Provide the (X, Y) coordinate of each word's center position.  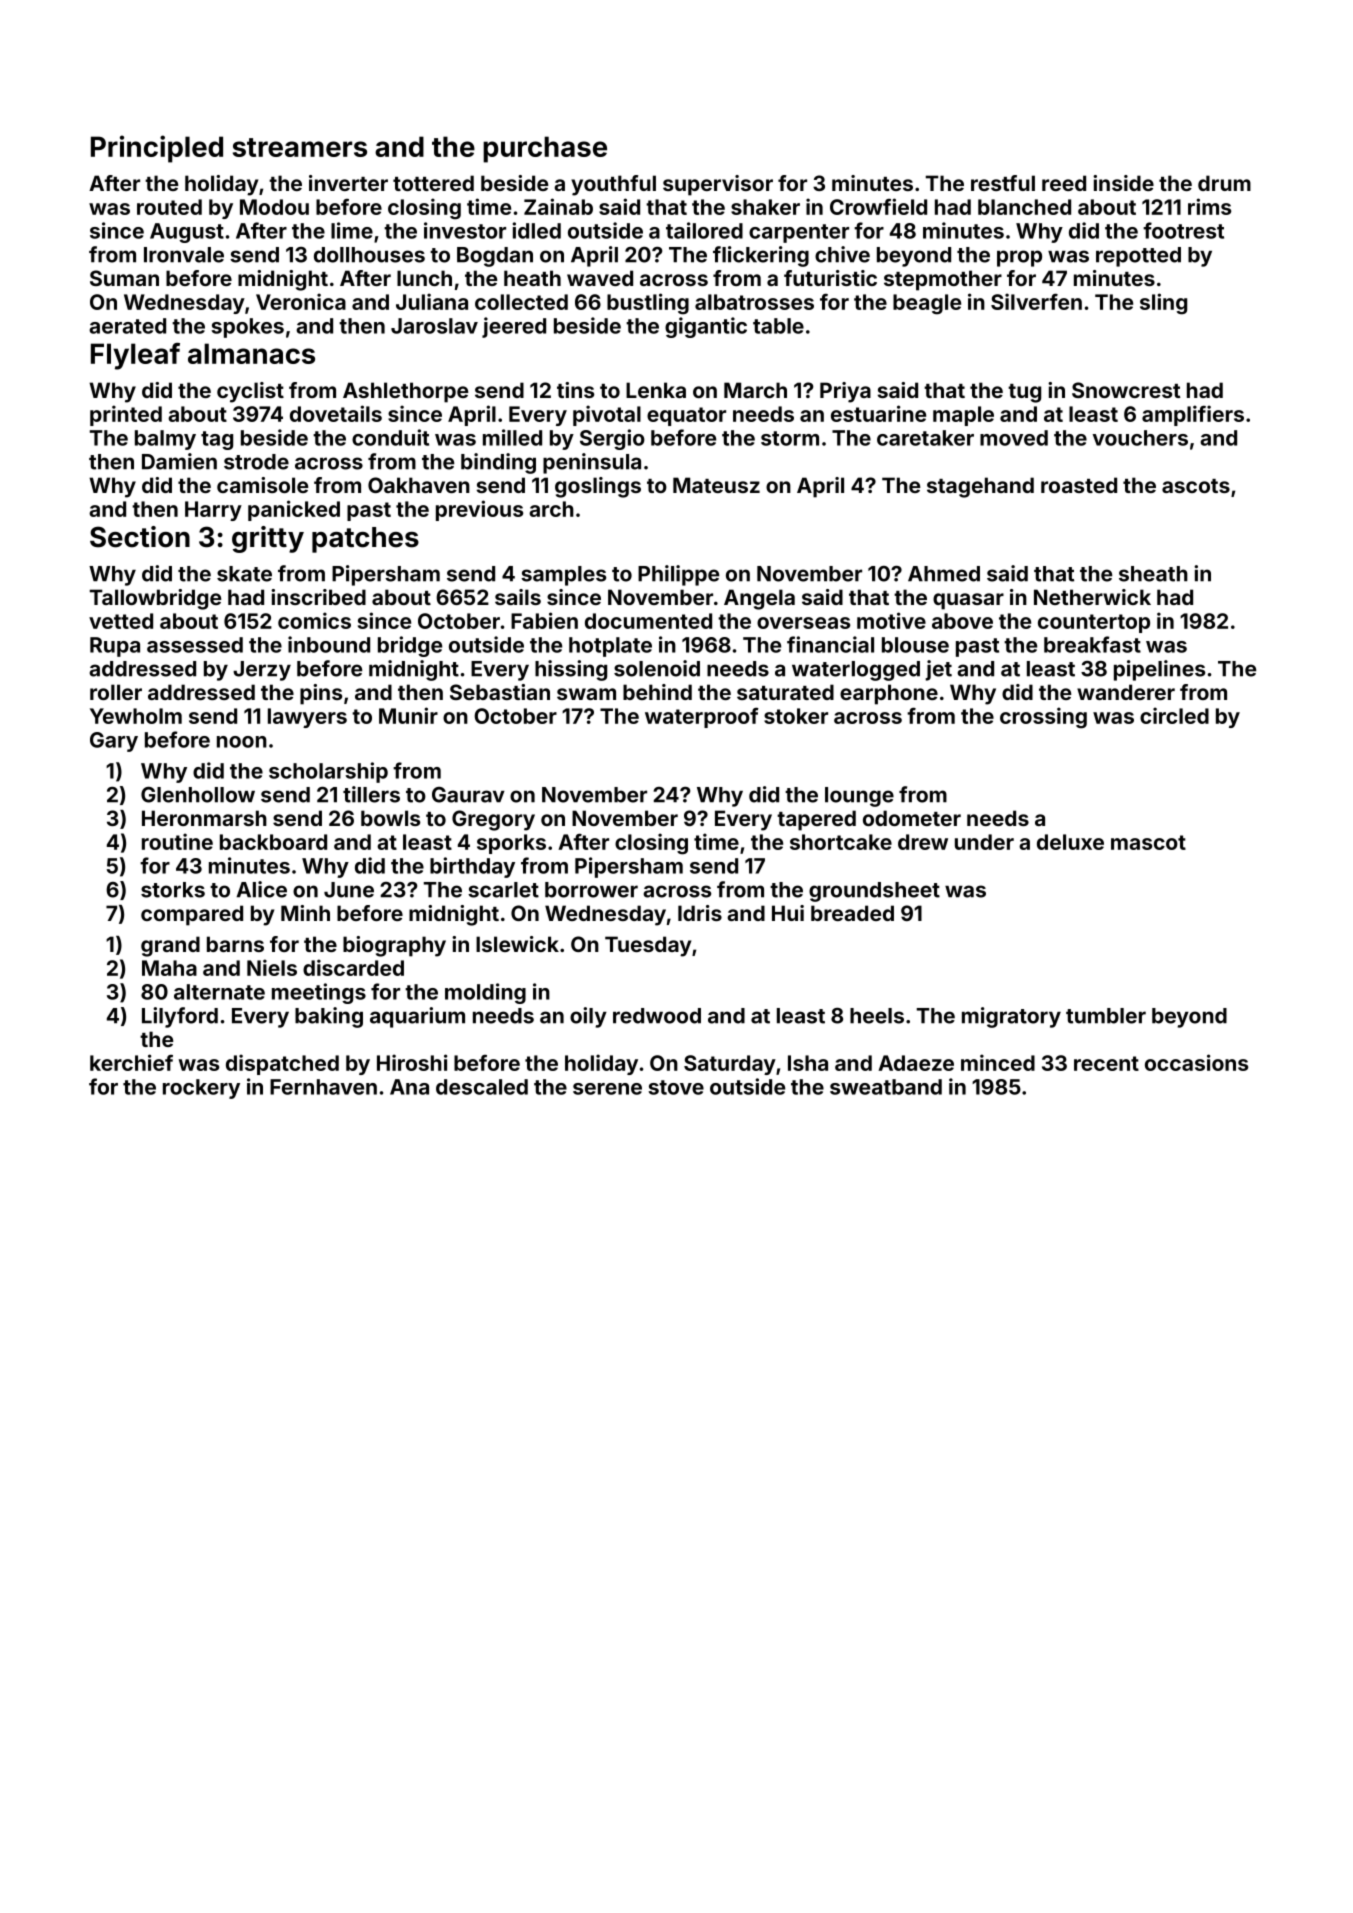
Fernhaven (323, 1087)
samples (563, 576)
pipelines (1159, 670)
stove (676, 1087)
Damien (179, 461)
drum (1224, 183)
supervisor (718, 185)
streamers (300, 147)
